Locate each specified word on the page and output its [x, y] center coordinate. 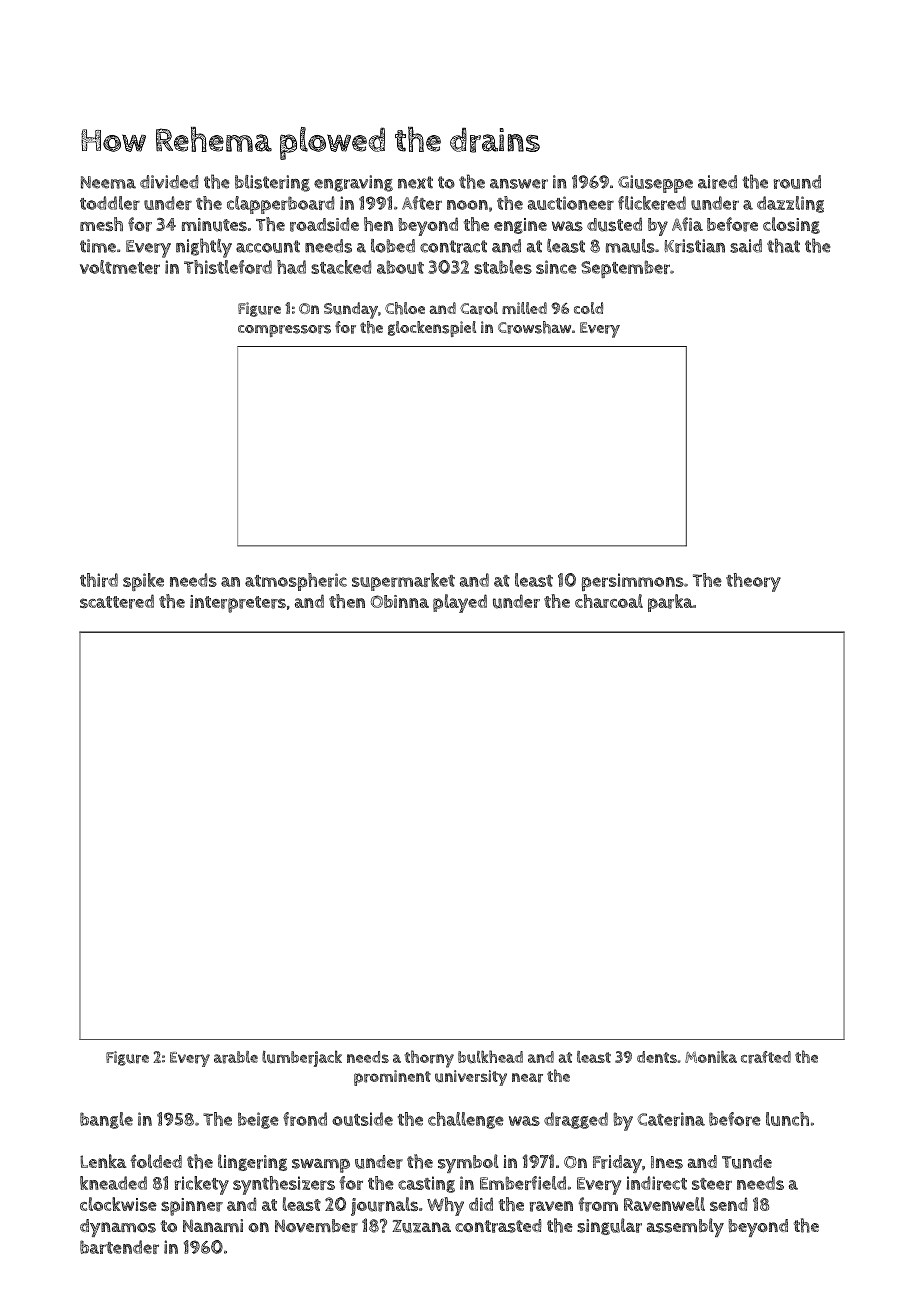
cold [588, 308]
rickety [202, 1185]
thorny [429, 1059]
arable [236, 1057]
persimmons [633, 582]
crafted [766, 1057]
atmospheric [296, 582]
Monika [711, 1056]
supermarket [403, 582]
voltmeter [120, 267]
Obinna [400, 601]
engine [520, 226]
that [783, 245]
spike [143, 582]
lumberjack [302, 1058]
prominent [392, 1078]
